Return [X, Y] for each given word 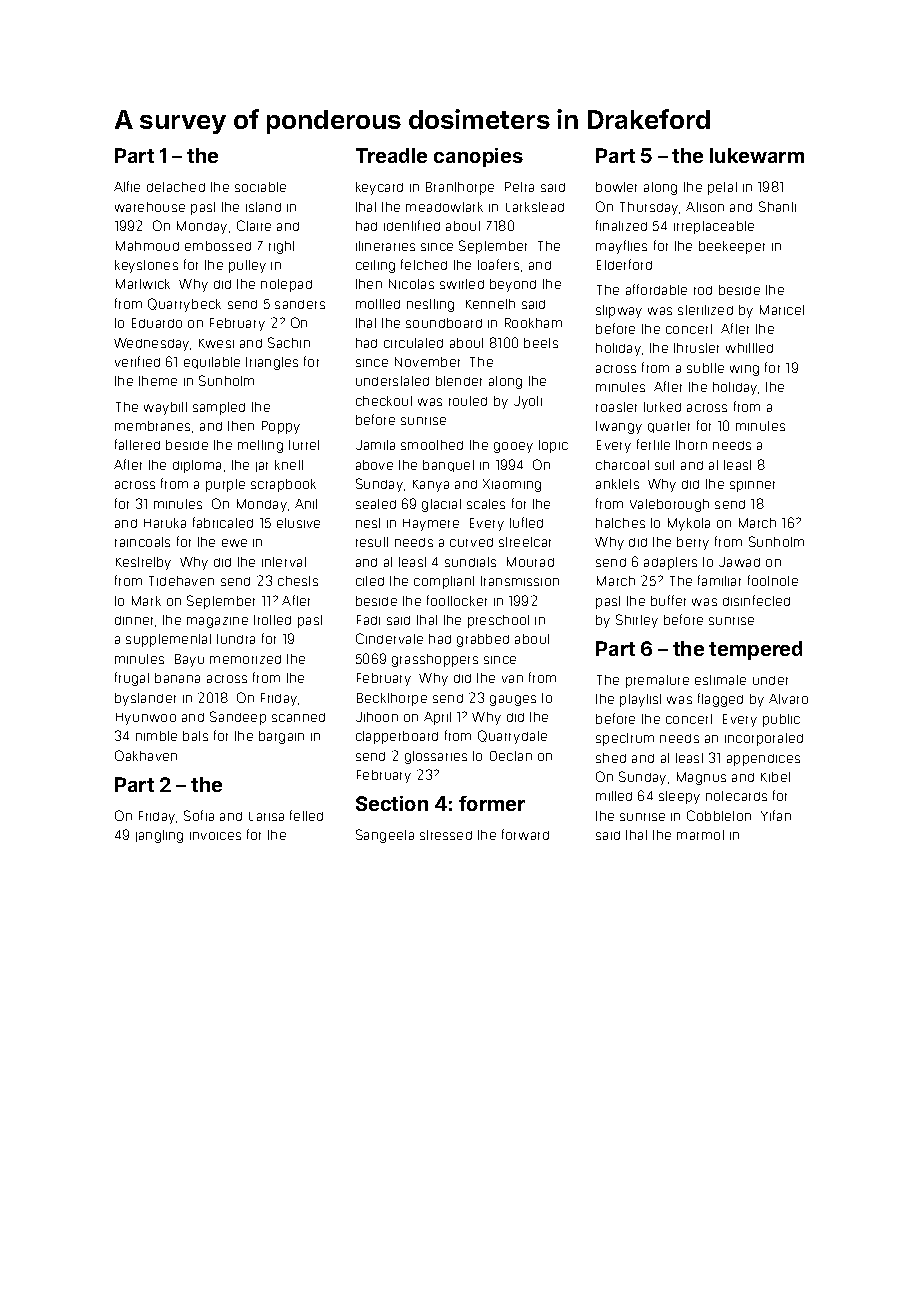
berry [693, 543]
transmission [520, 581]
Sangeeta [385, 836]
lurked [662, 407]
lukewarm [757, 155]
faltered [137, 444]
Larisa [266, 816]
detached [176, 187]
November [427, 362]
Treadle [391, 155]
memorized [245, 659]
